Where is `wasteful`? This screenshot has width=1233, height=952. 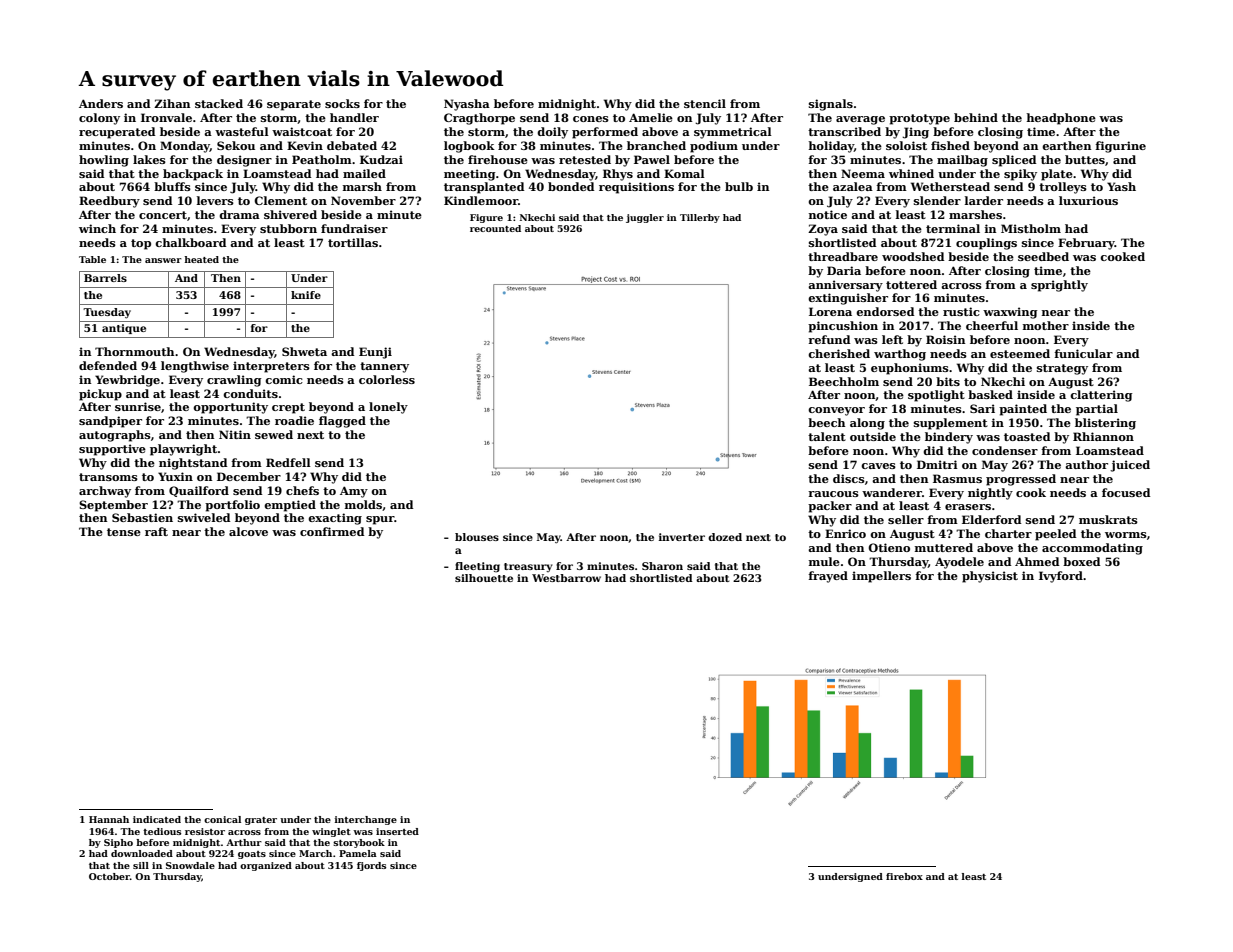 wasteful is located at coordinates (242, 131).
